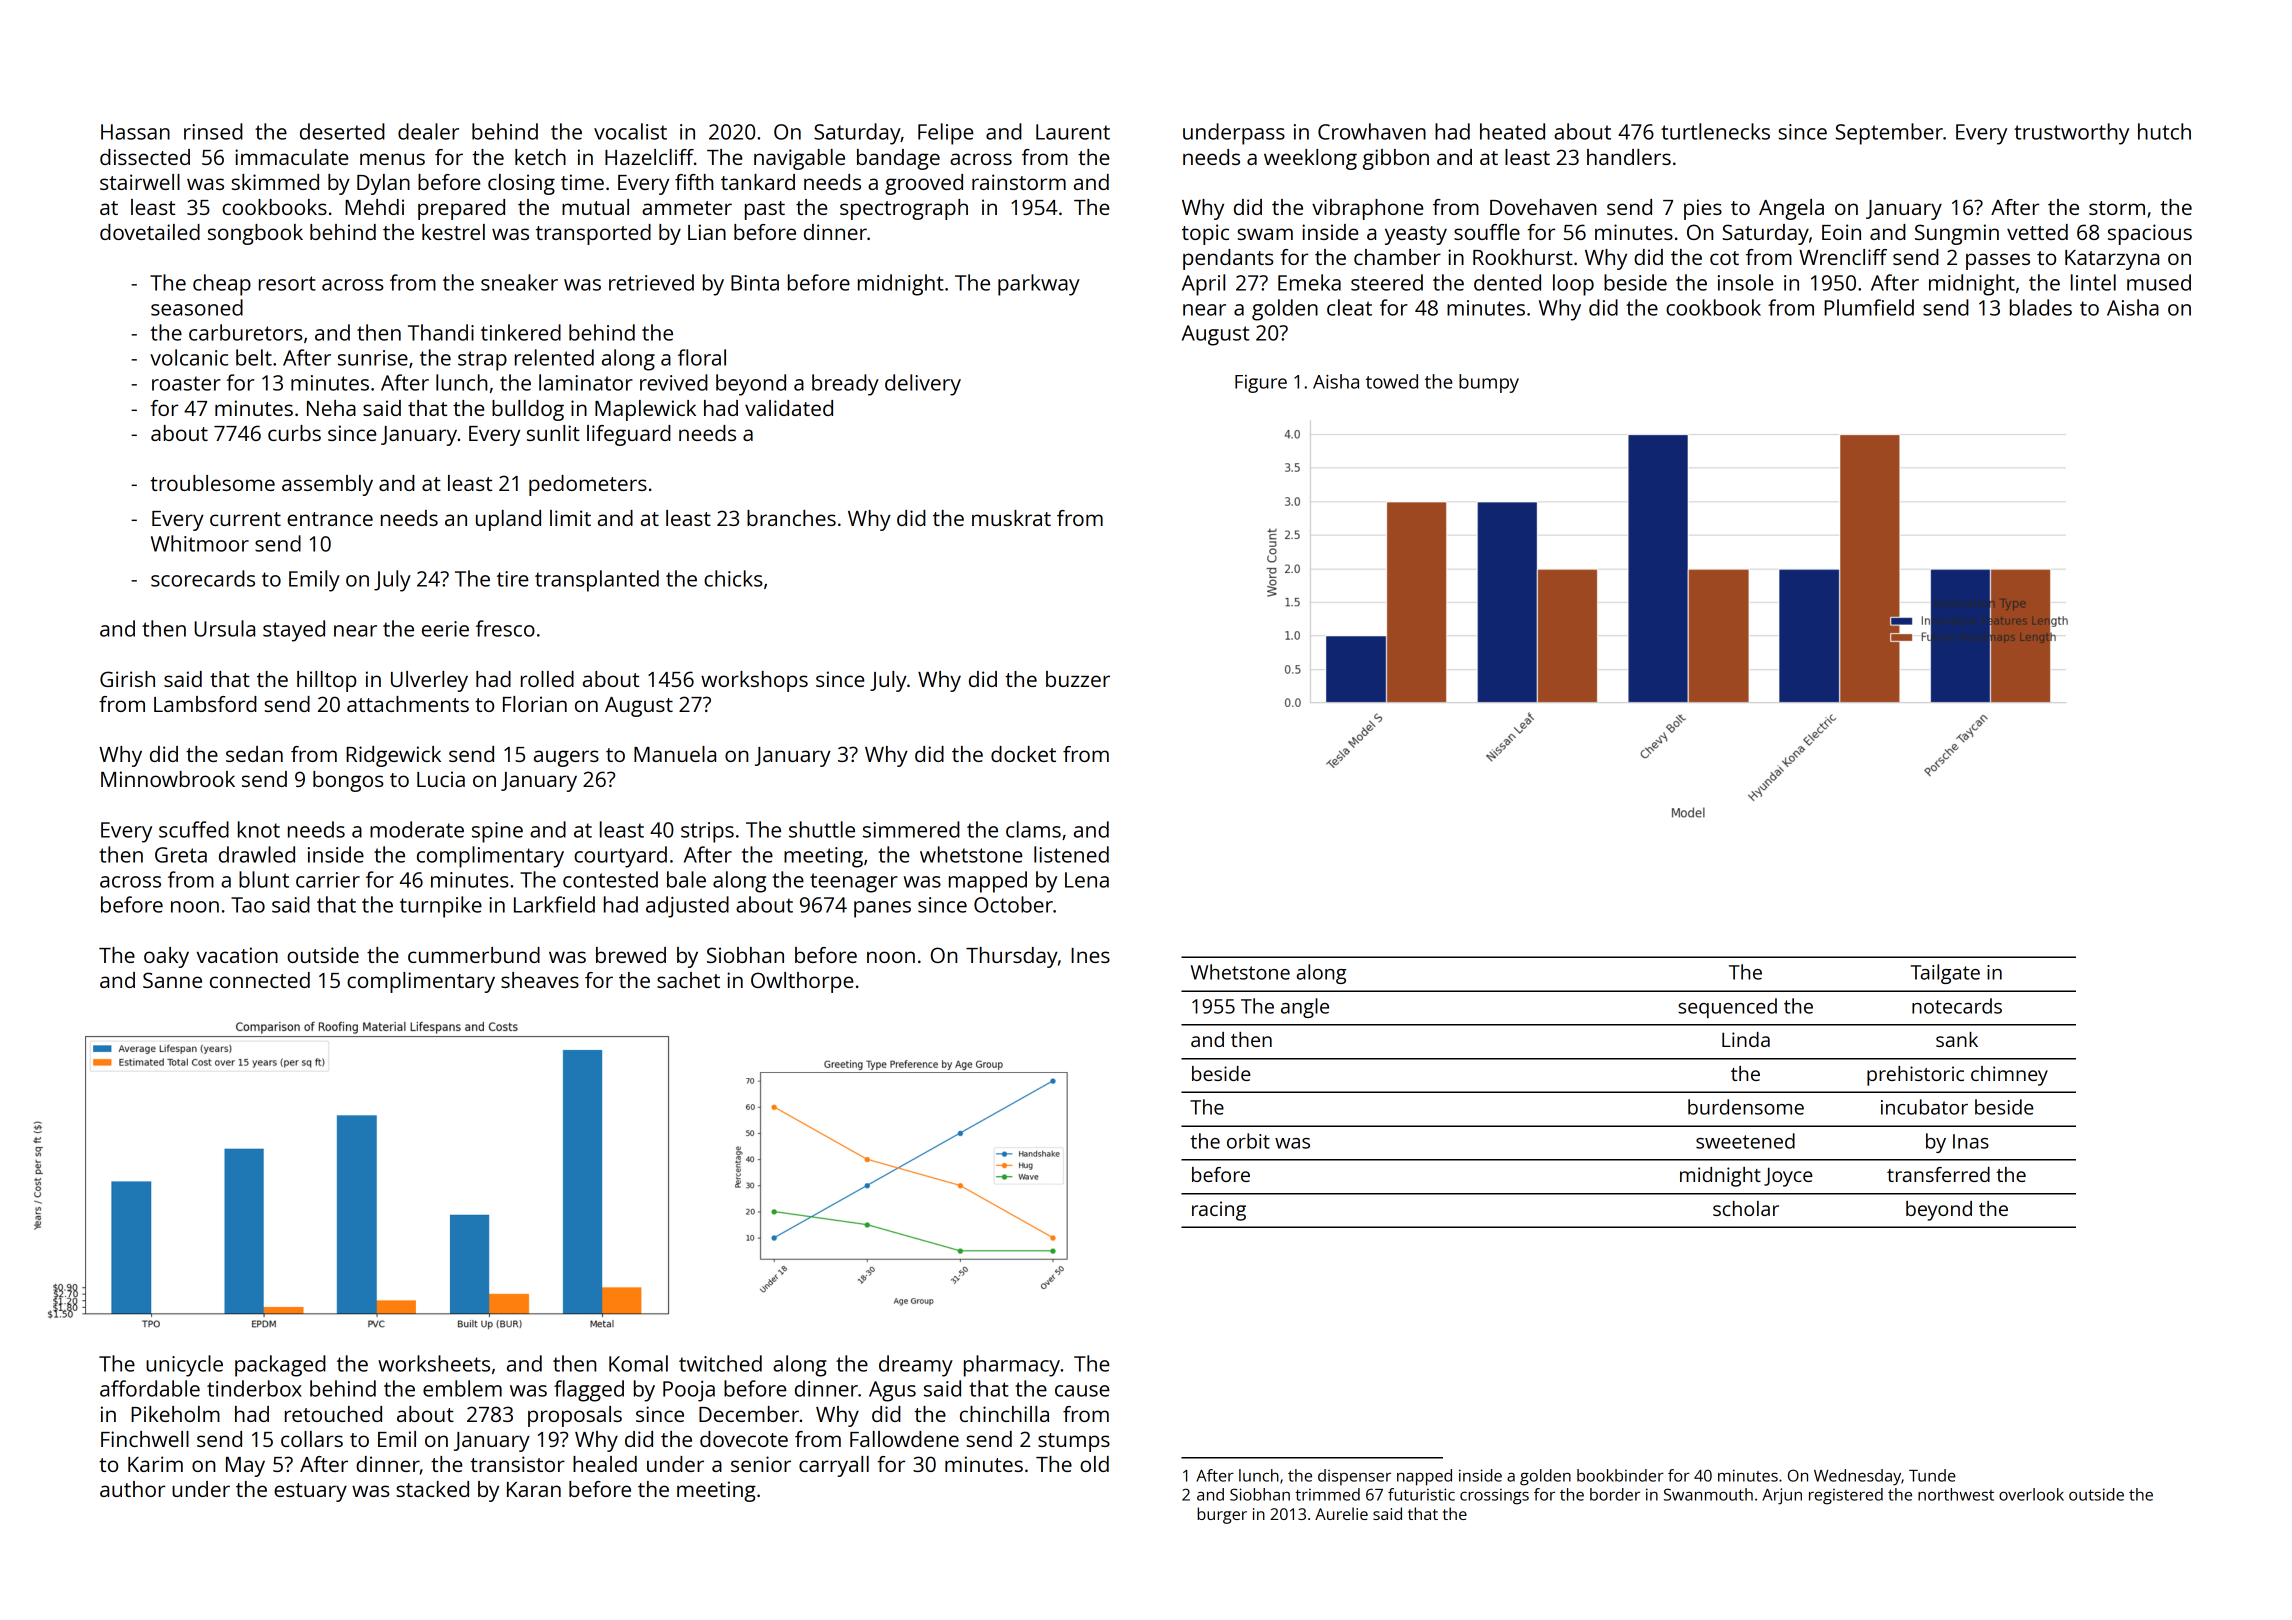 Image resolution: width=2292 pixels, height=1620 pixels. Describe the element at coordinates (802, 982) in the screenshot. I see `Owlthorpe` at that location.
